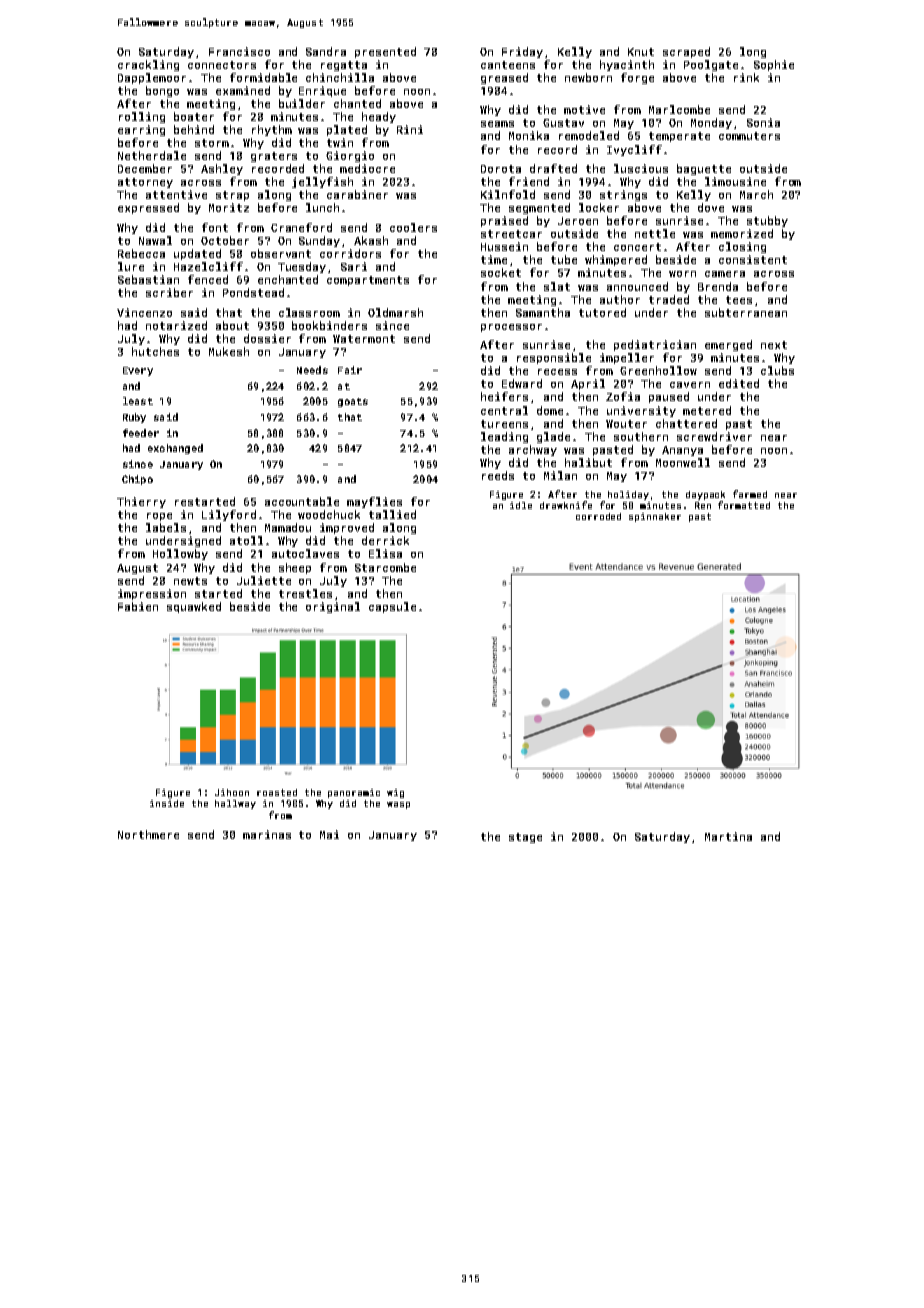 The height and width of the image is (1308, 924). Describe the element at coordinates (749, 136) in the image. I see `commuters` at that location.
